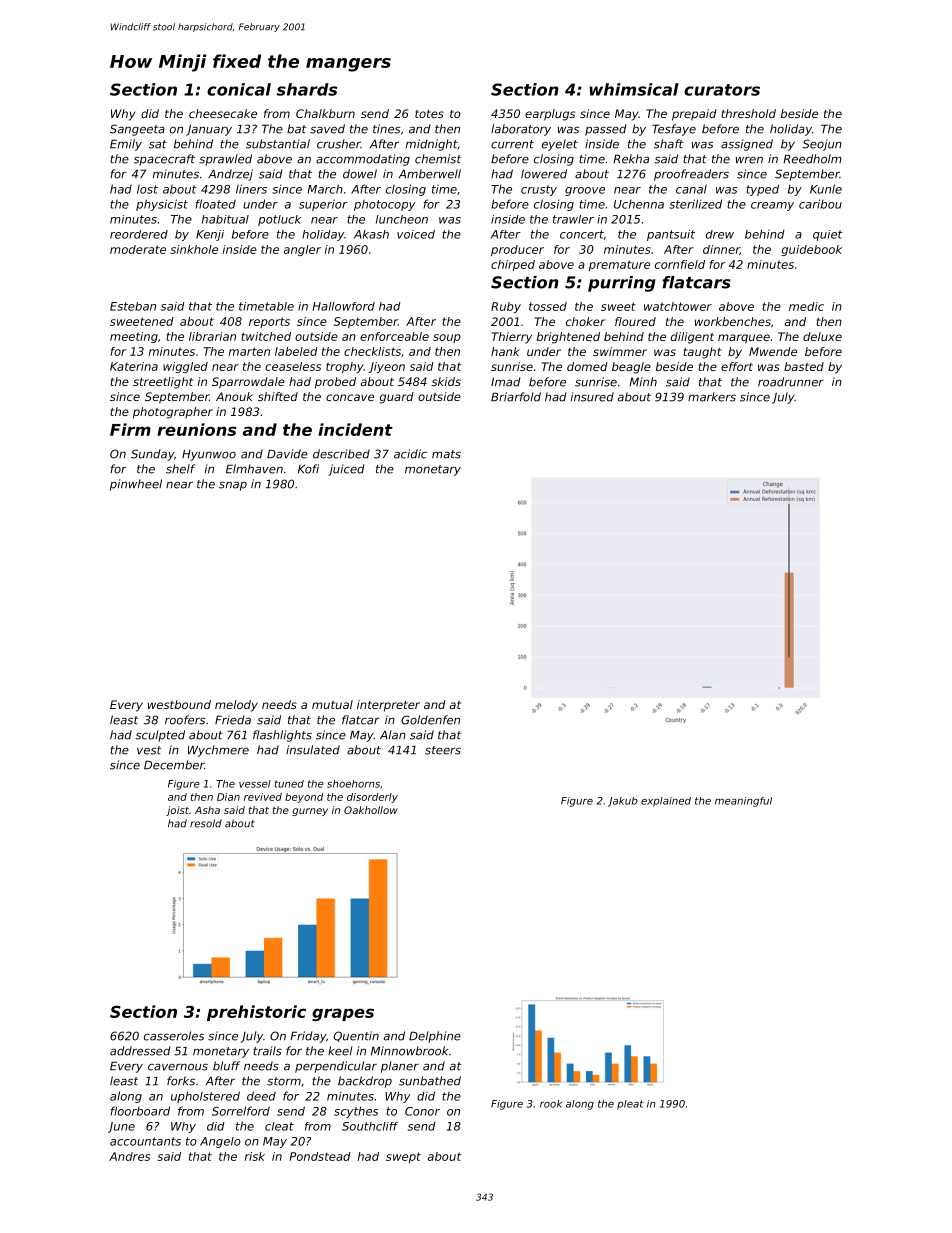 This page has width=952, height=1233. I want to click on snap, so click(233, 486).
